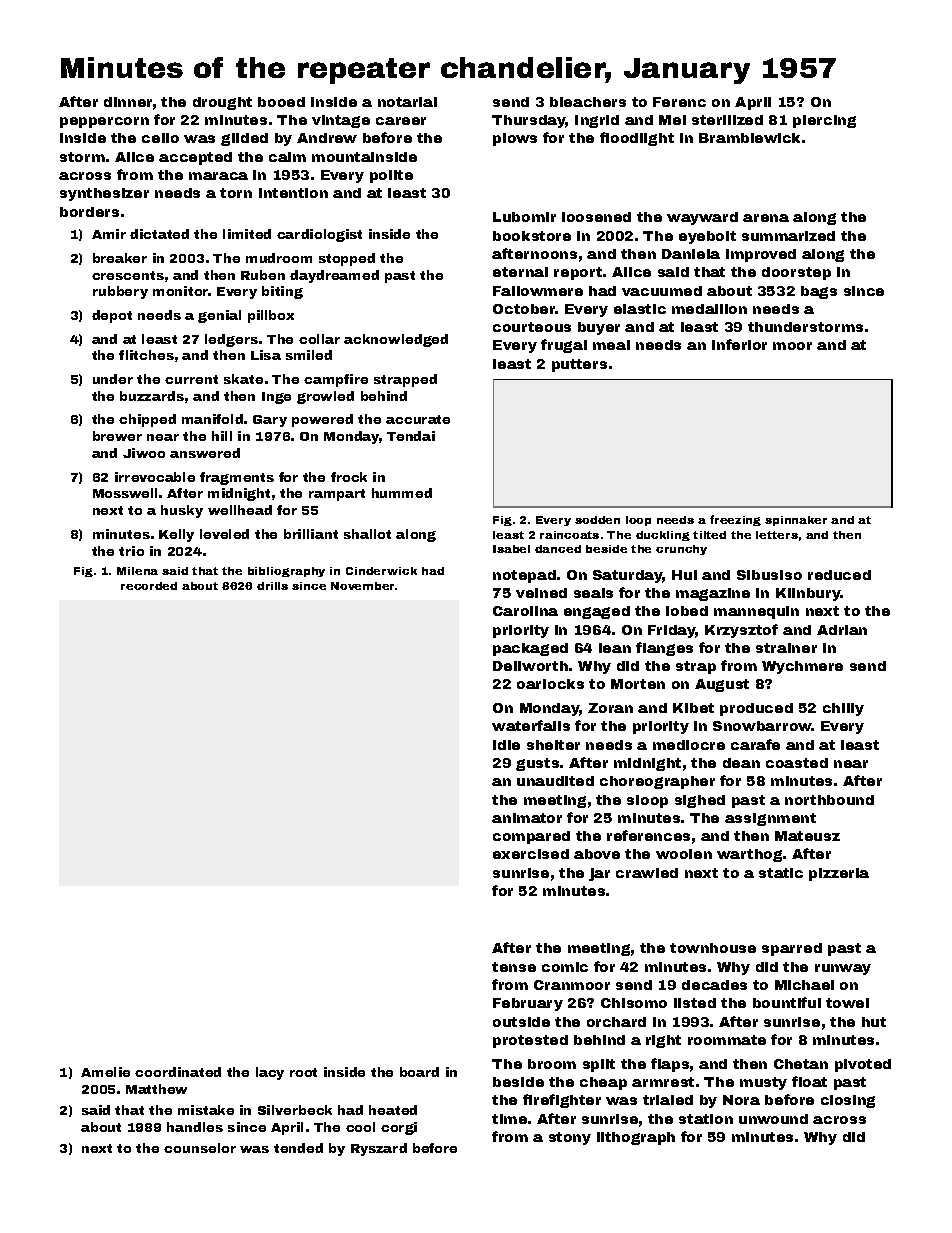 This image has height=1233, width=952. What do you see at coordinates (739, 344) in the image?
I see `inferior` at bounding box center [739, 344].
